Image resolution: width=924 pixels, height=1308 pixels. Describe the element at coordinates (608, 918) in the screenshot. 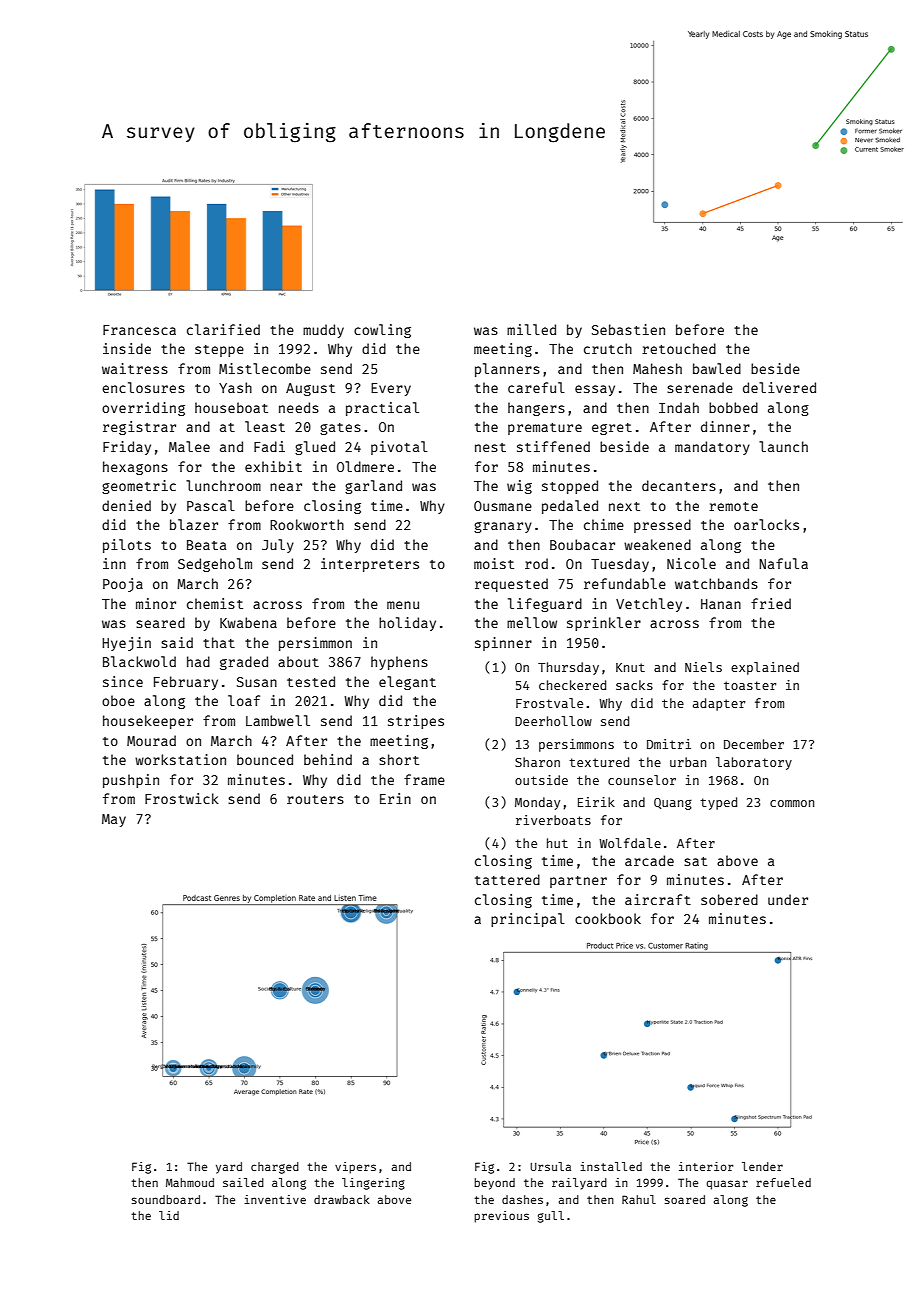

I see `cookbook` at that location.
